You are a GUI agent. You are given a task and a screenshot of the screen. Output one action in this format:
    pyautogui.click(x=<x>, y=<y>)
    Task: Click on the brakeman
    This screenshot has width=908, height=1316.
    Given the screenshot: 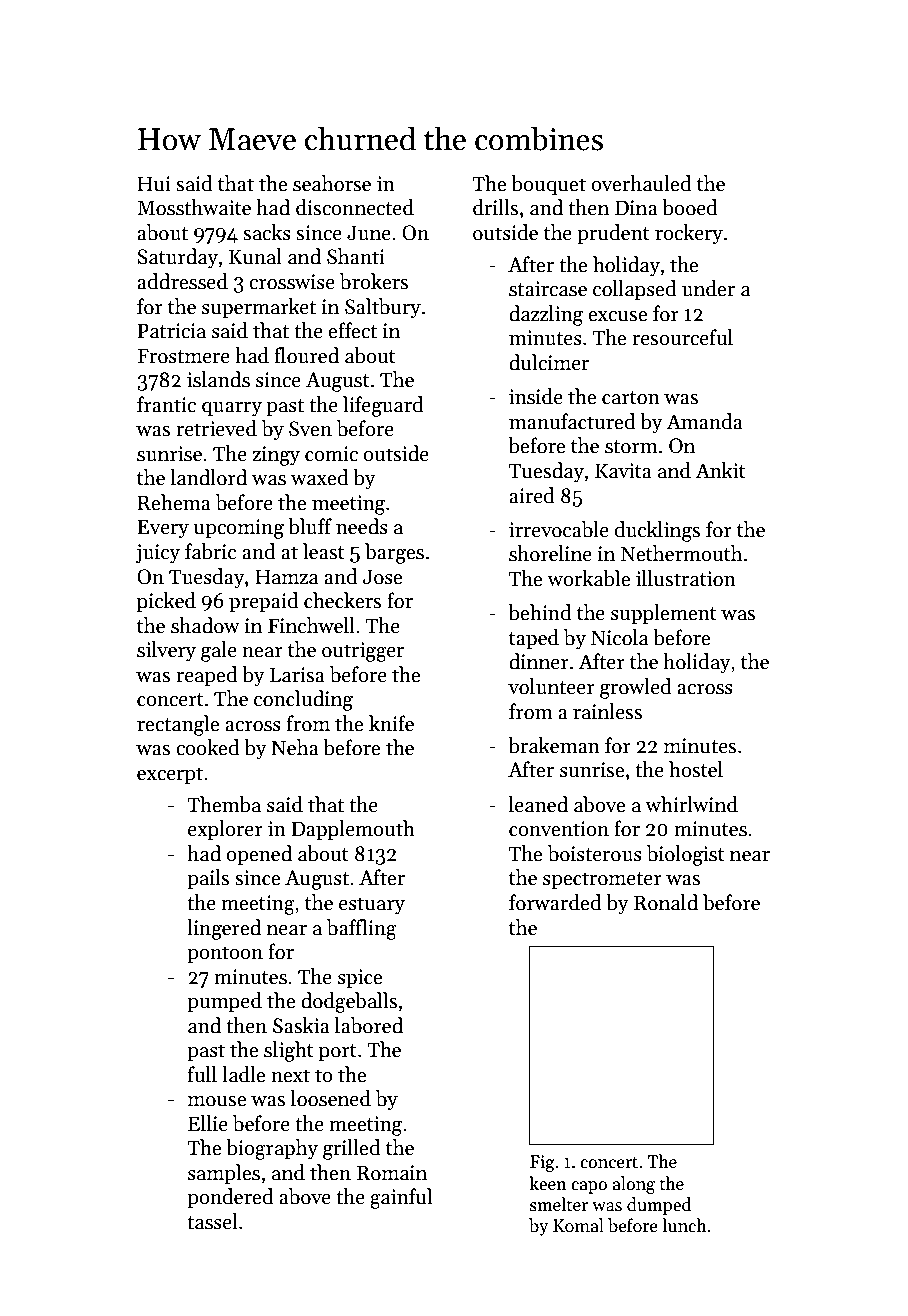 What is the action you would take?
    pyautogui.click(x=554, y=745)
